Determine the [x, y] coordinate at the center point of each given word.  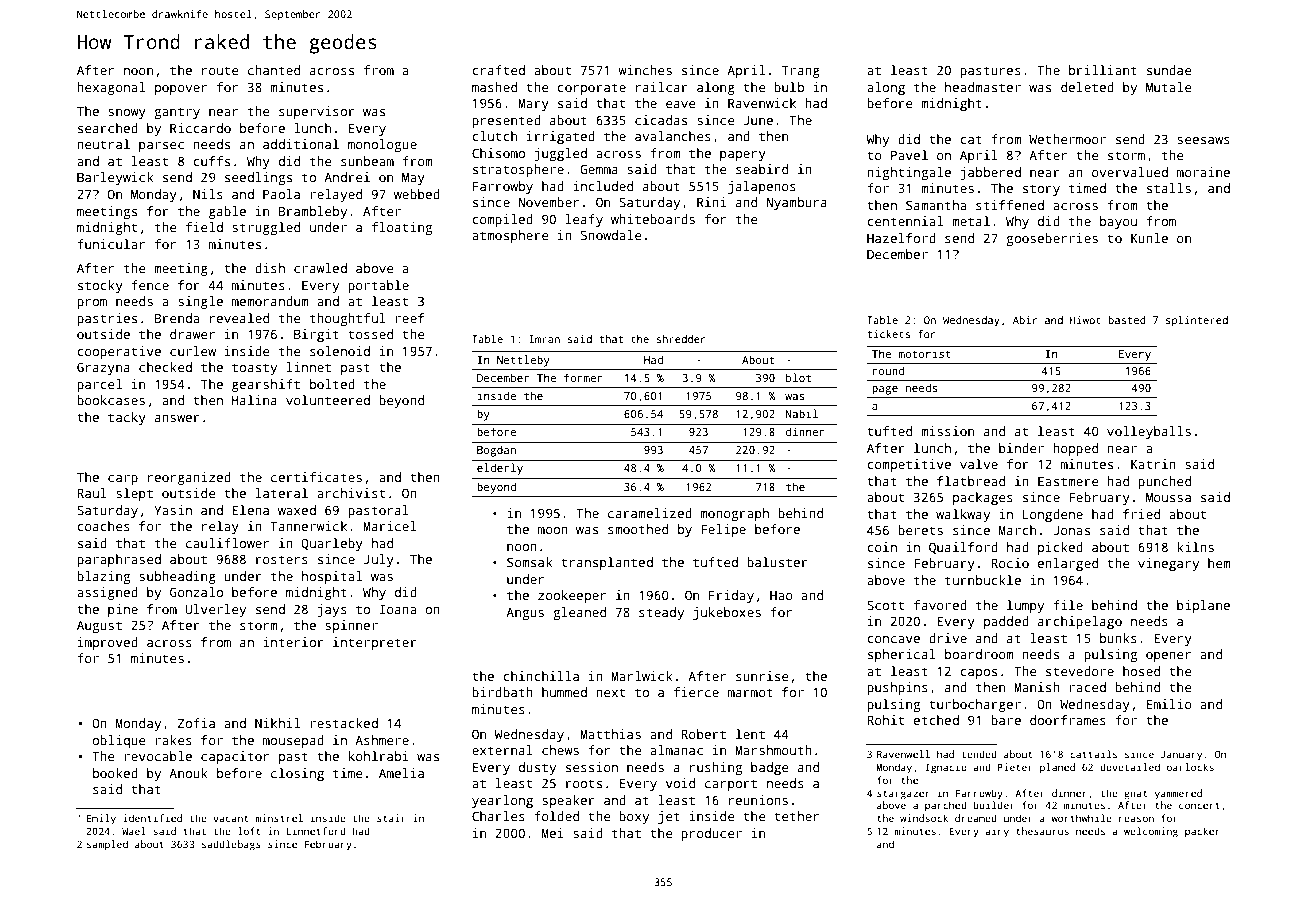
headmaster [983, 87]
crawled [320, 268]
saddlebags [231, 845]
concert [1199, 805]
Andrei [347, 177]
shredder [681, 339]
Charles [498, 816]
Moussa [1168, 497]
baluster [777, 562]
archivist [351, 493]
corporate [591, 89]
